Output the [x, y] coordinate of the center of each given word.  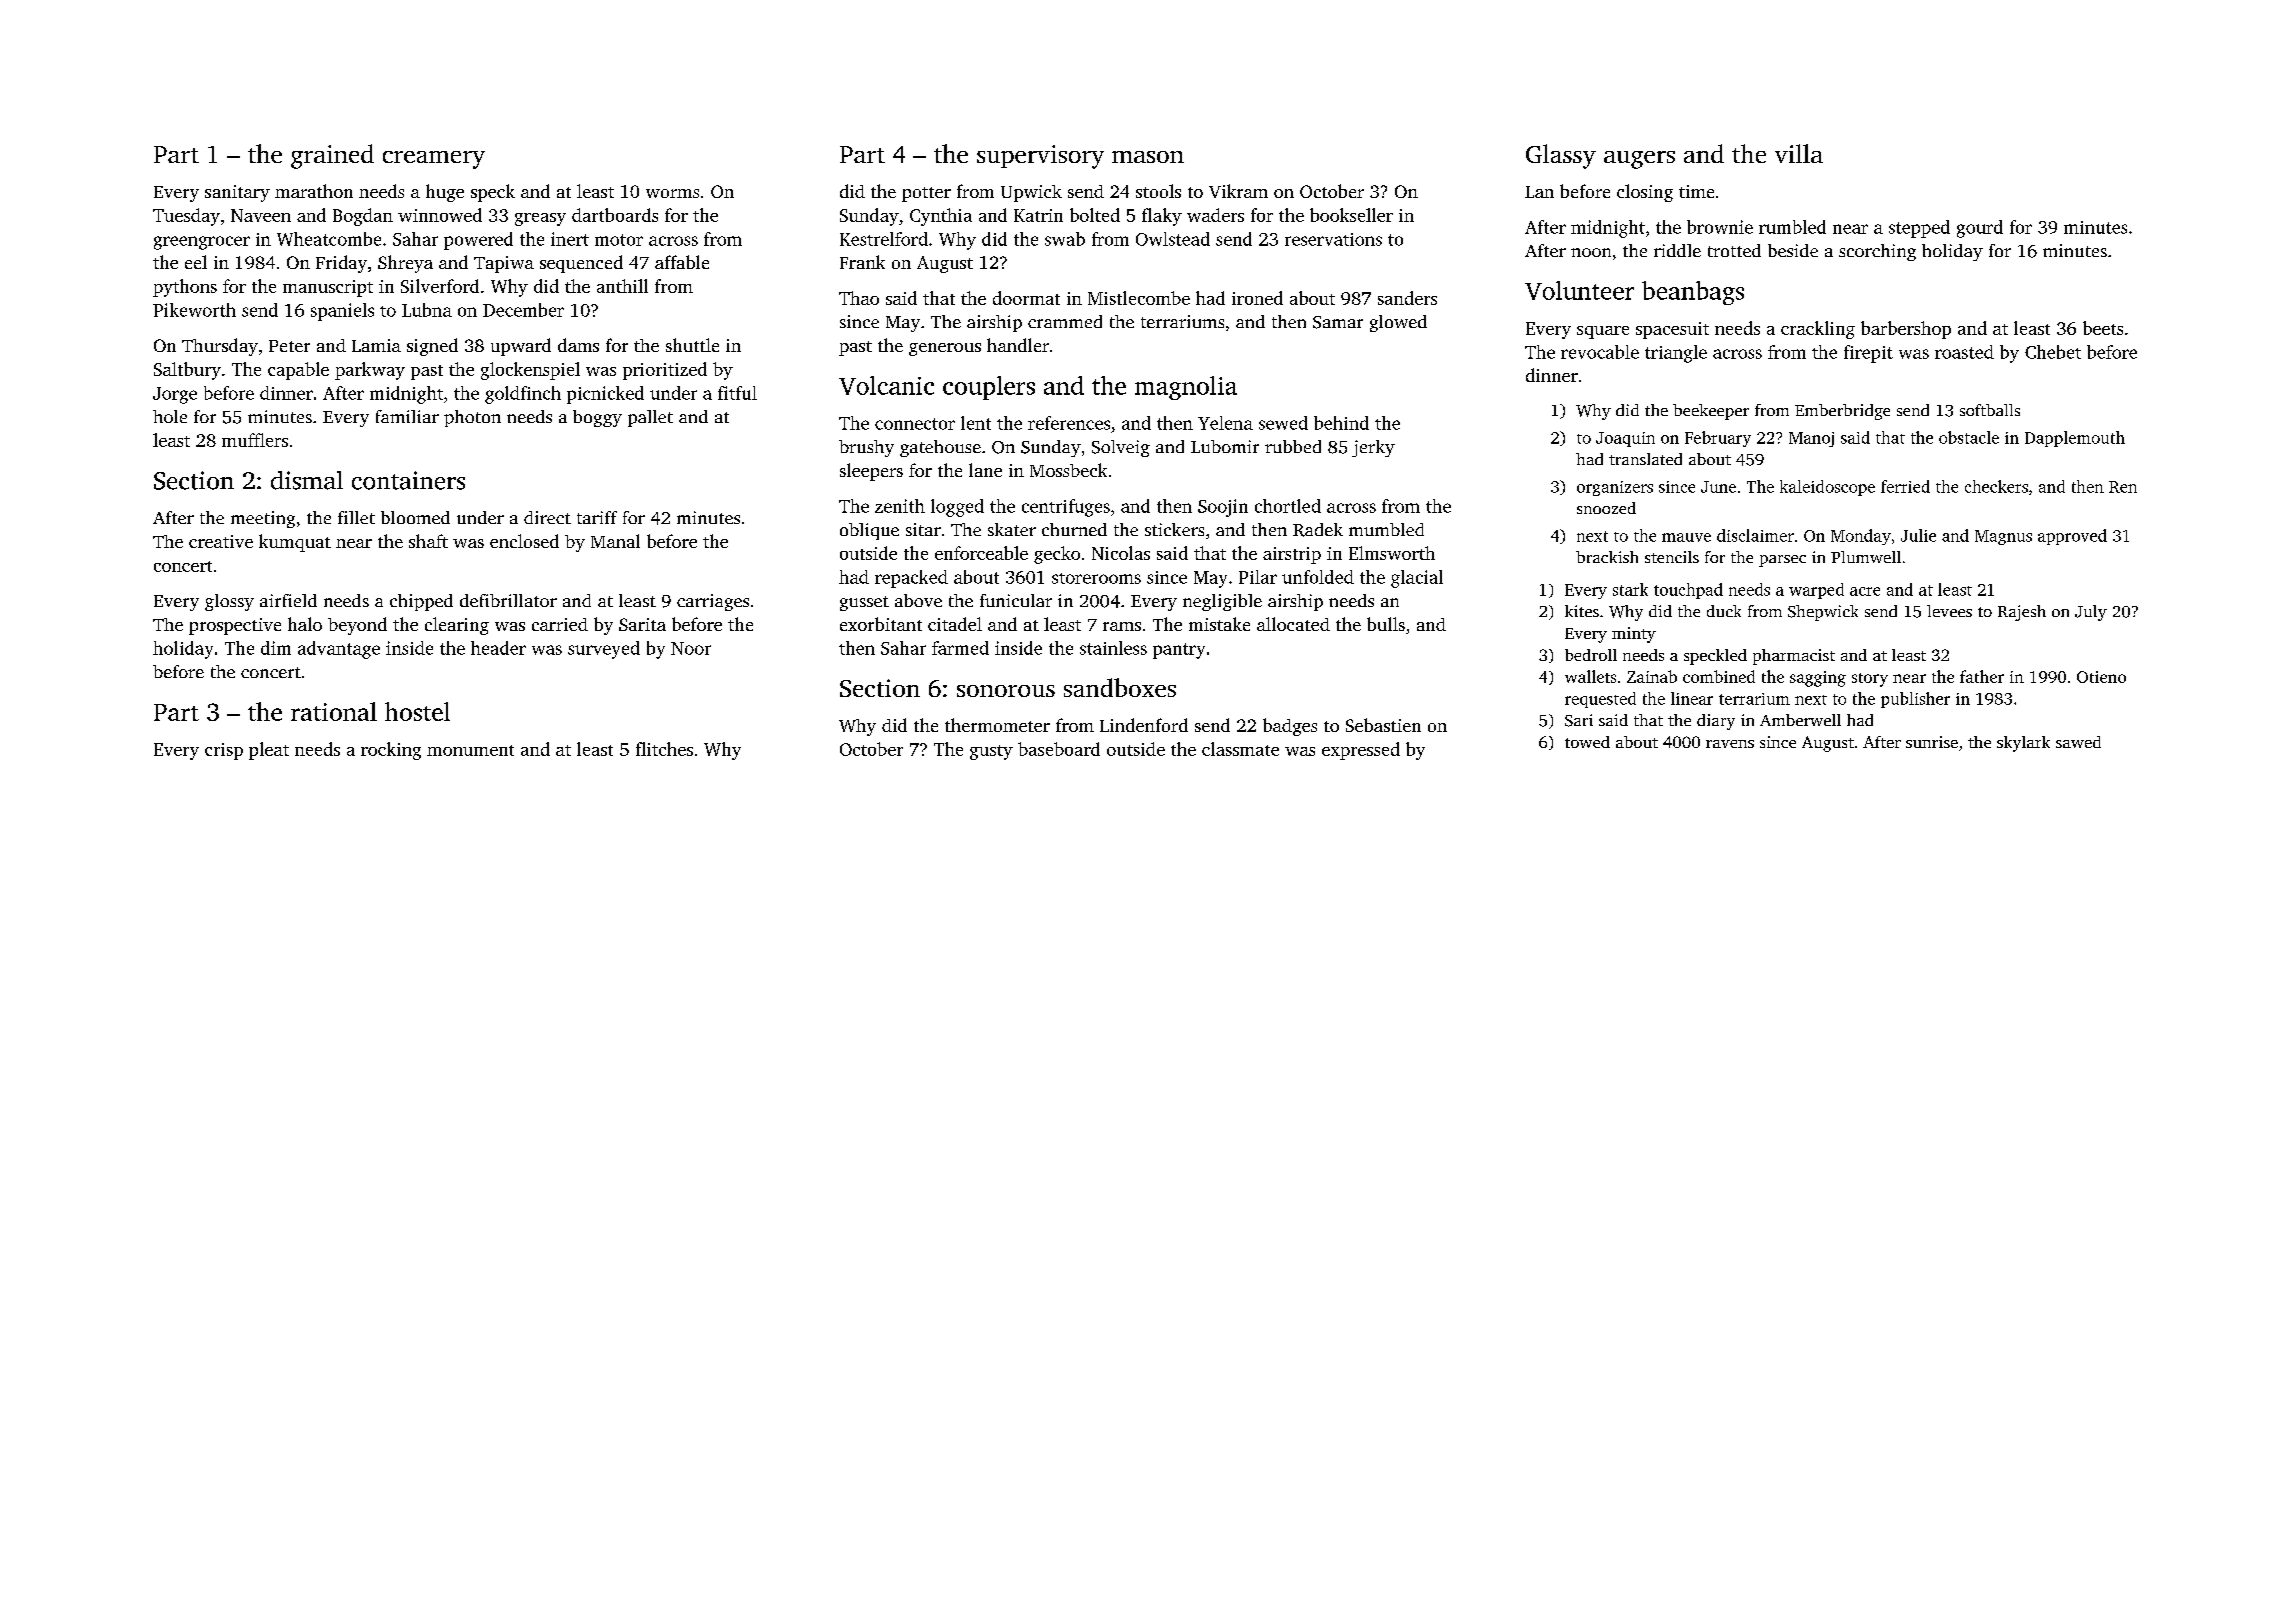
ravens [1730, 744]
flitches [664, 749]
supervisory [1040, 157]
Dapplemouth [2075, 439]
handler [1018, 345]
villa [1799, 153]
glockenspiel [530, 371]
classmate [1240, 749]
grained [332, 156]
